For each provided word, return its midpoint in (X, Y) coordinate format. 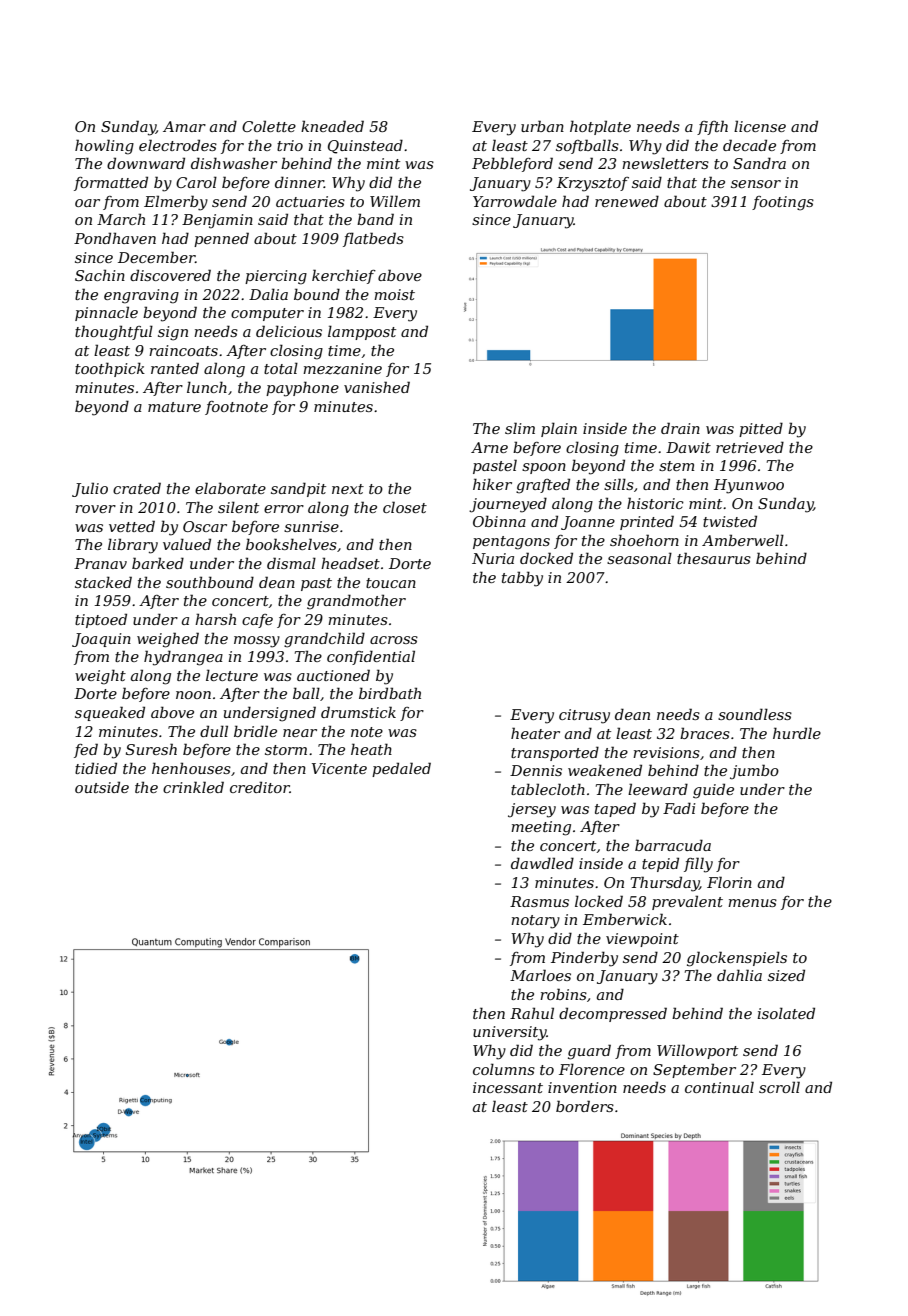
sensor (756, 184)
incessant (508, 1087)
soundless (755, 714)
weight (100, 677)
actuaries (310, 201)
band (375, 219)
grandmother (356, 602)
